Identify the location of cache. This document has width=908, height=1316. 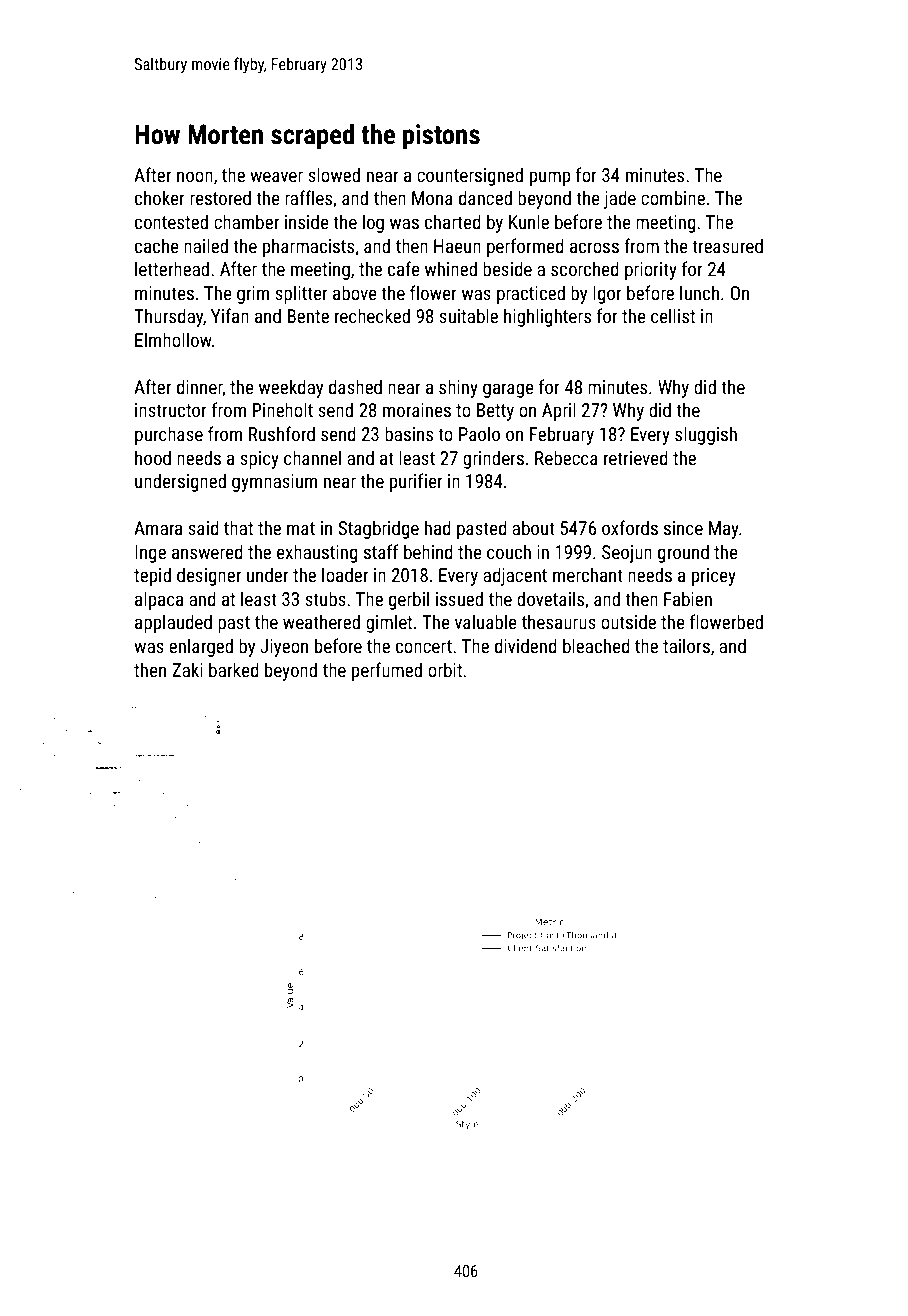
(157, 245).
